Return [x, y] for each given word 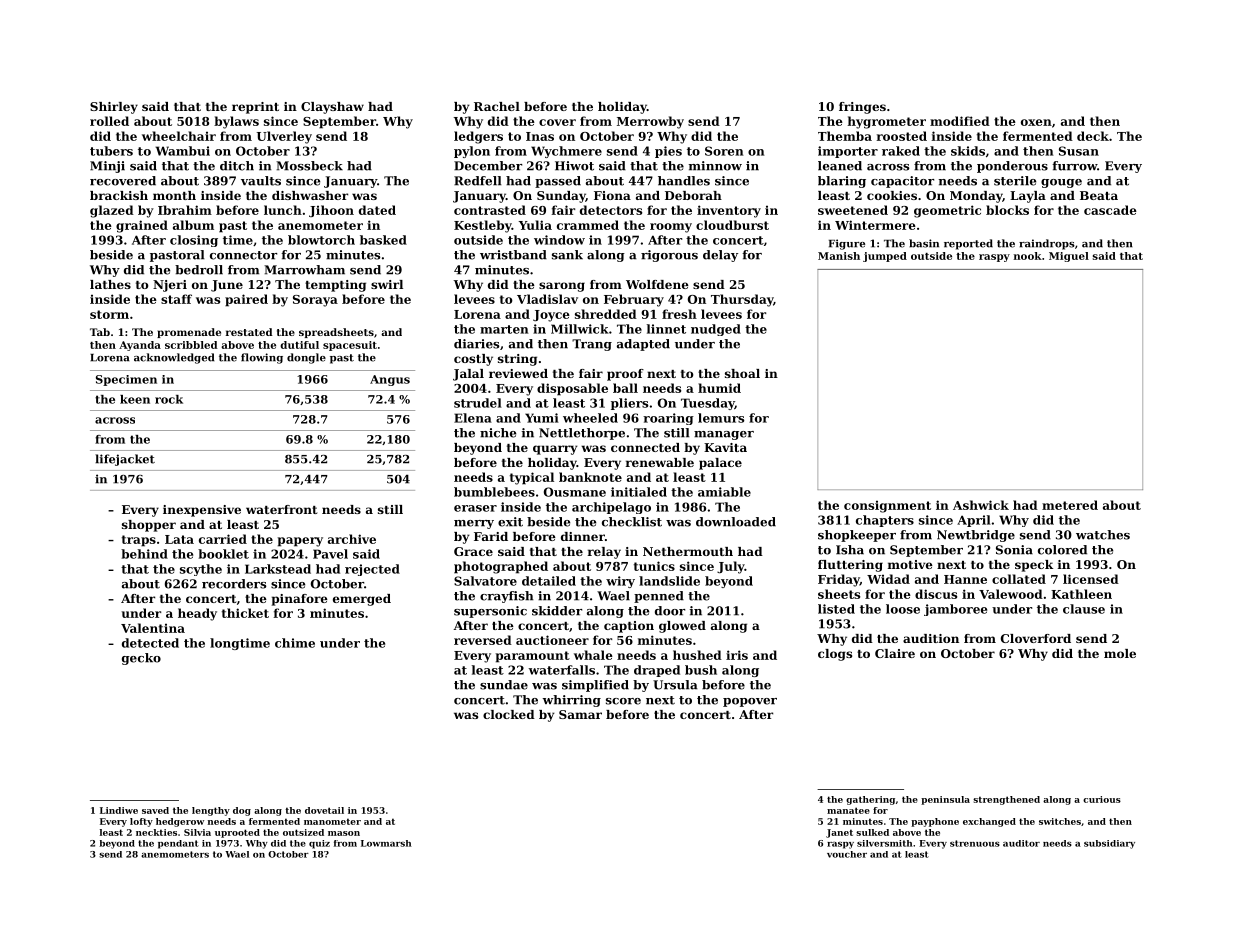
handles [684, 181]
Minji [107, 167]
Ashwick [981, 505]
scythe [201, 570]
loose [903, 609]
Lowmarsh [386, 843]
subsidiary [1109, 844]
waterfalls [561, 670]
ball [625, 388]
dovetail [324, 810]
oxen [1036, 122]
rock [169, 399]
